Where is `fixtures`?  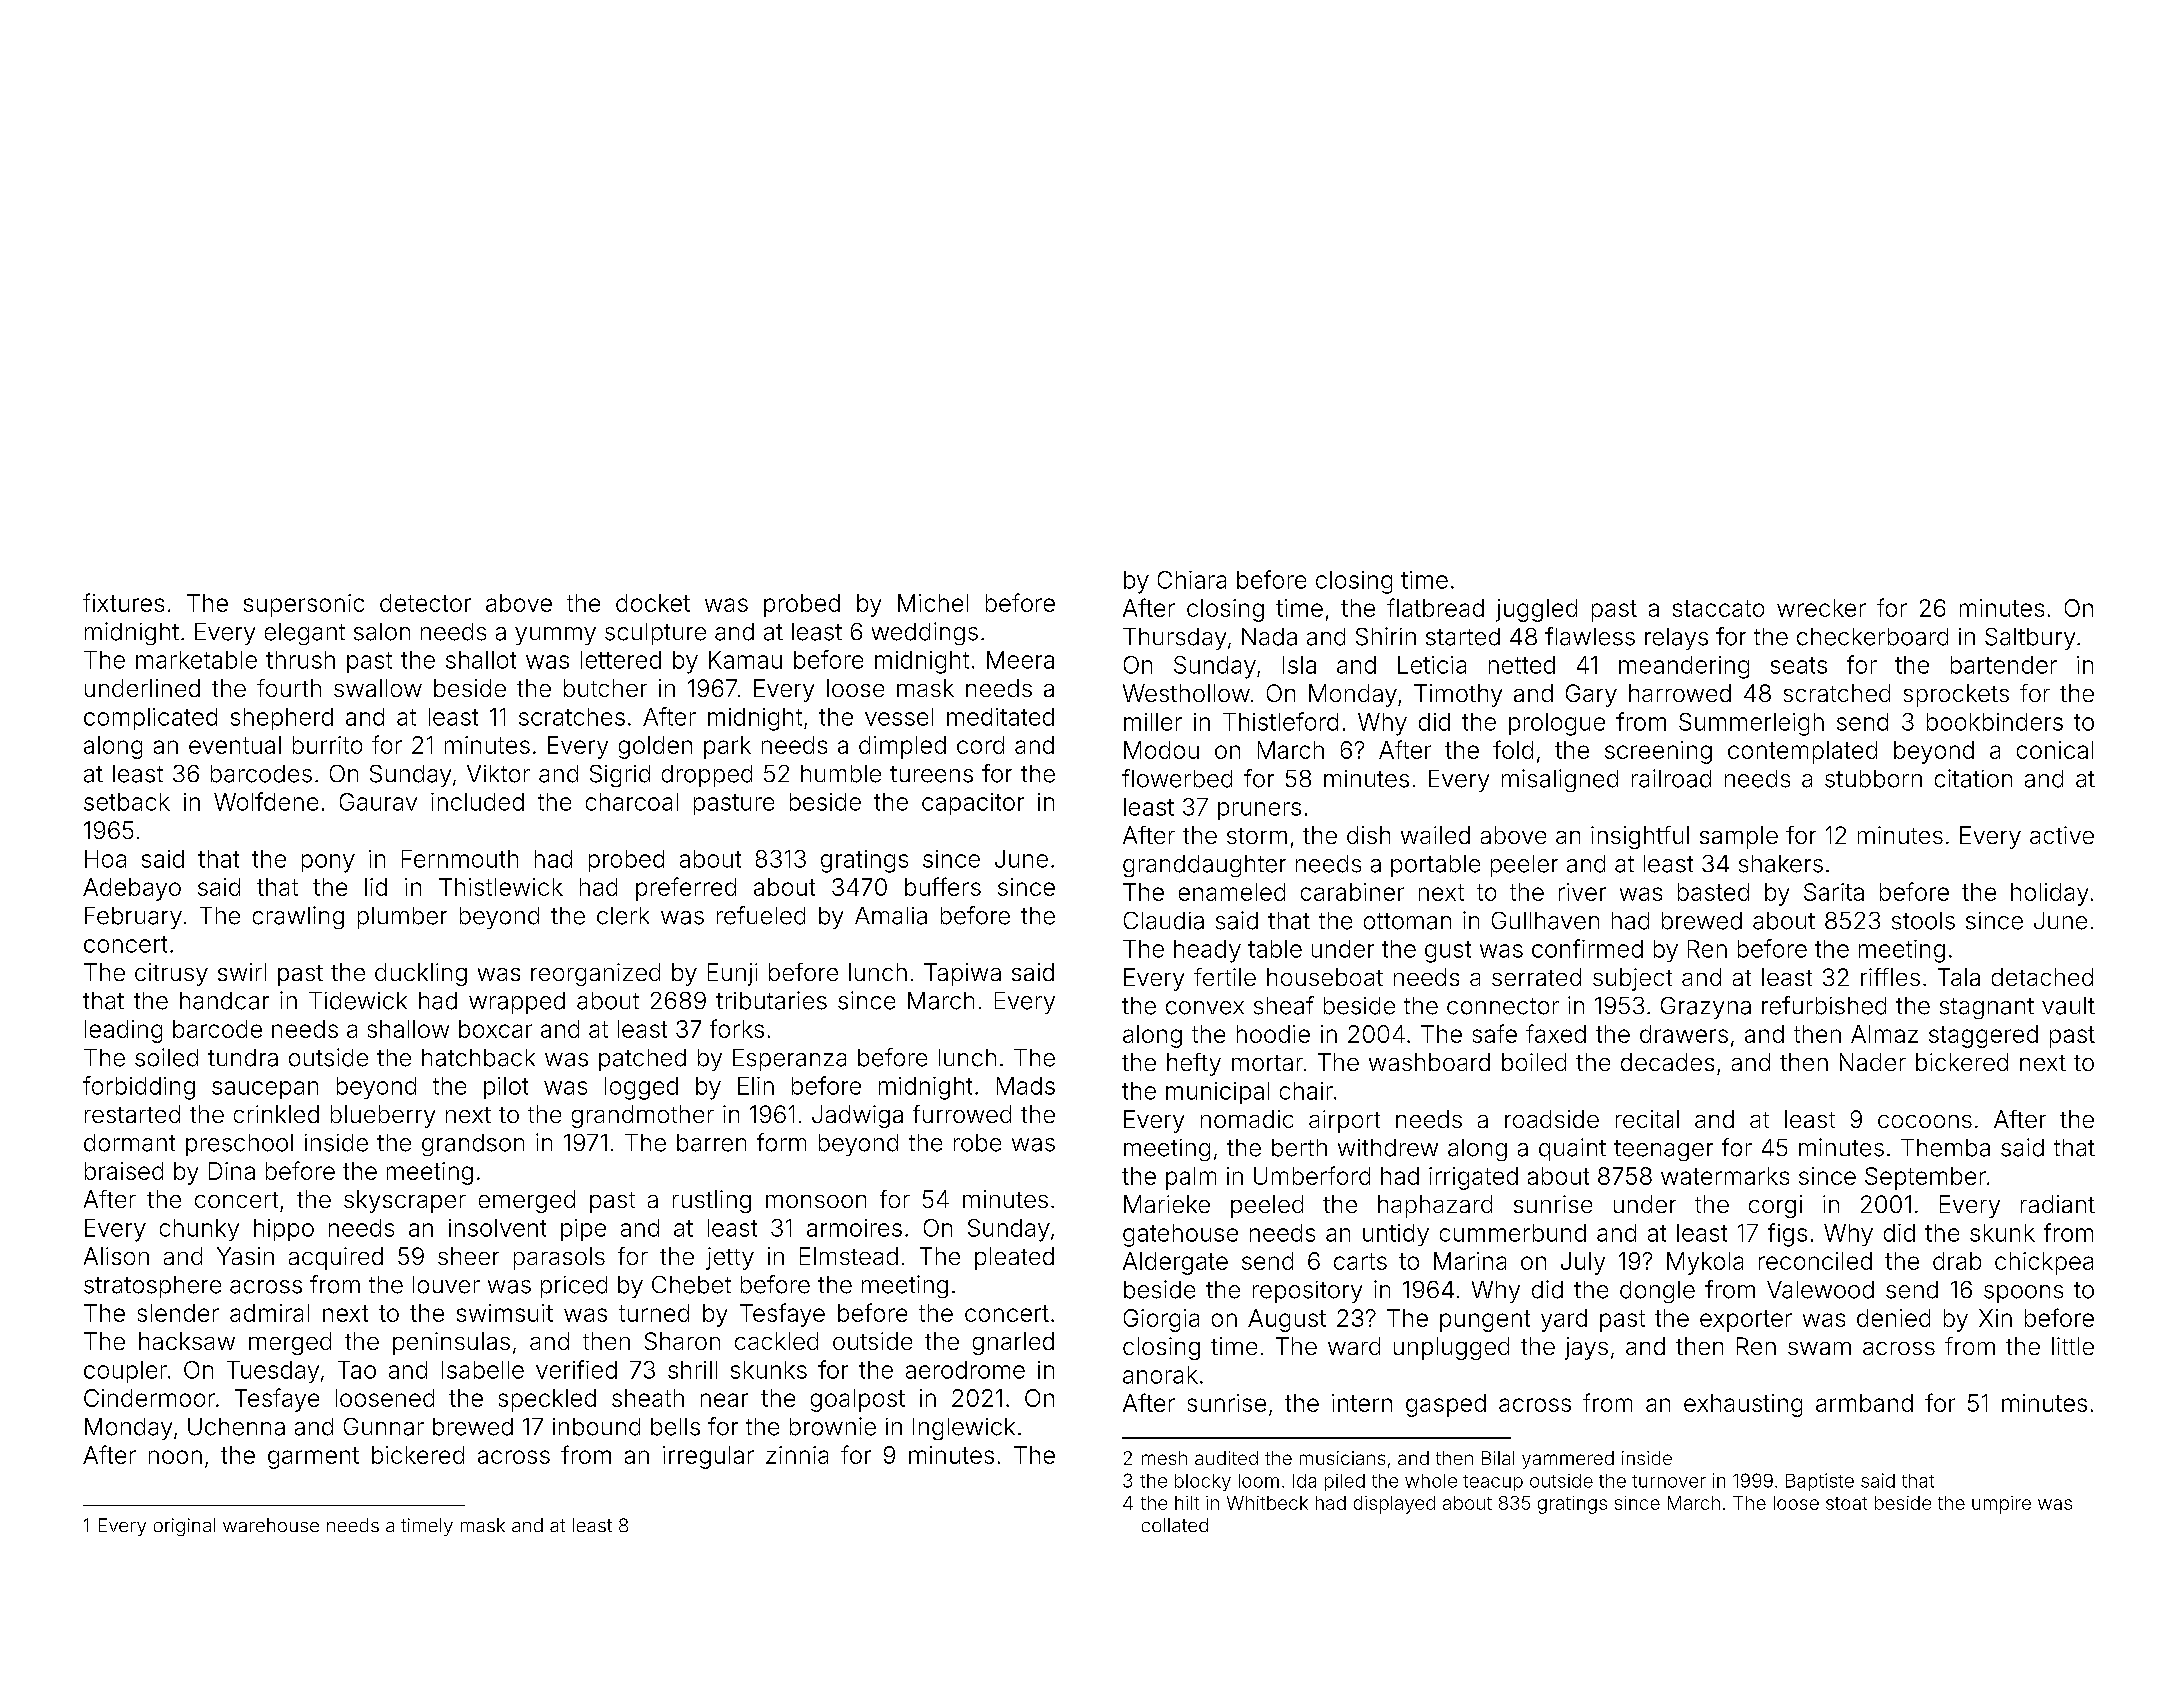 fixtures is located at coordinates (123, 602).
